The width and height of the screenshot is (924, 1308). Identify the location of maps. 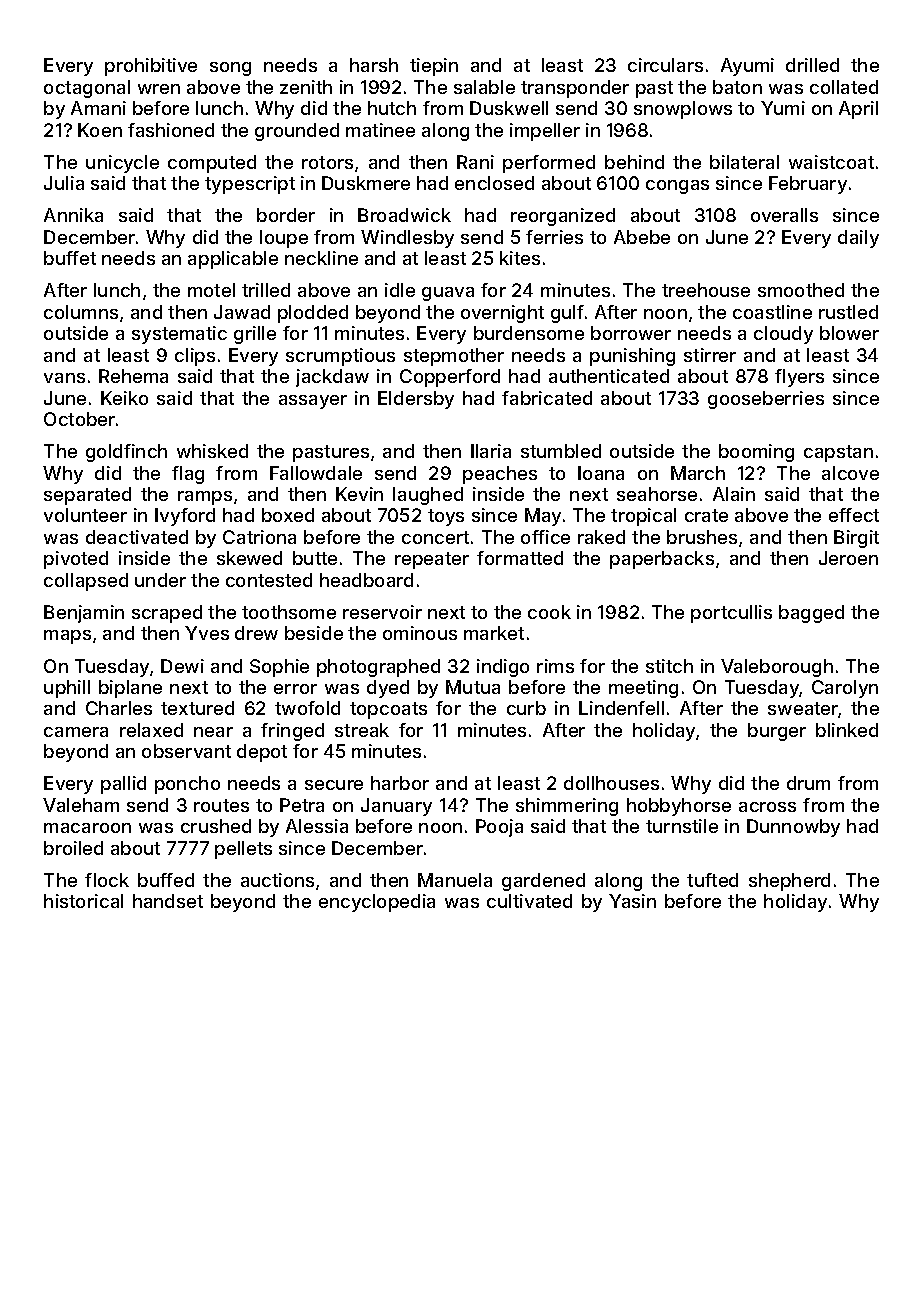
(67, 637).
